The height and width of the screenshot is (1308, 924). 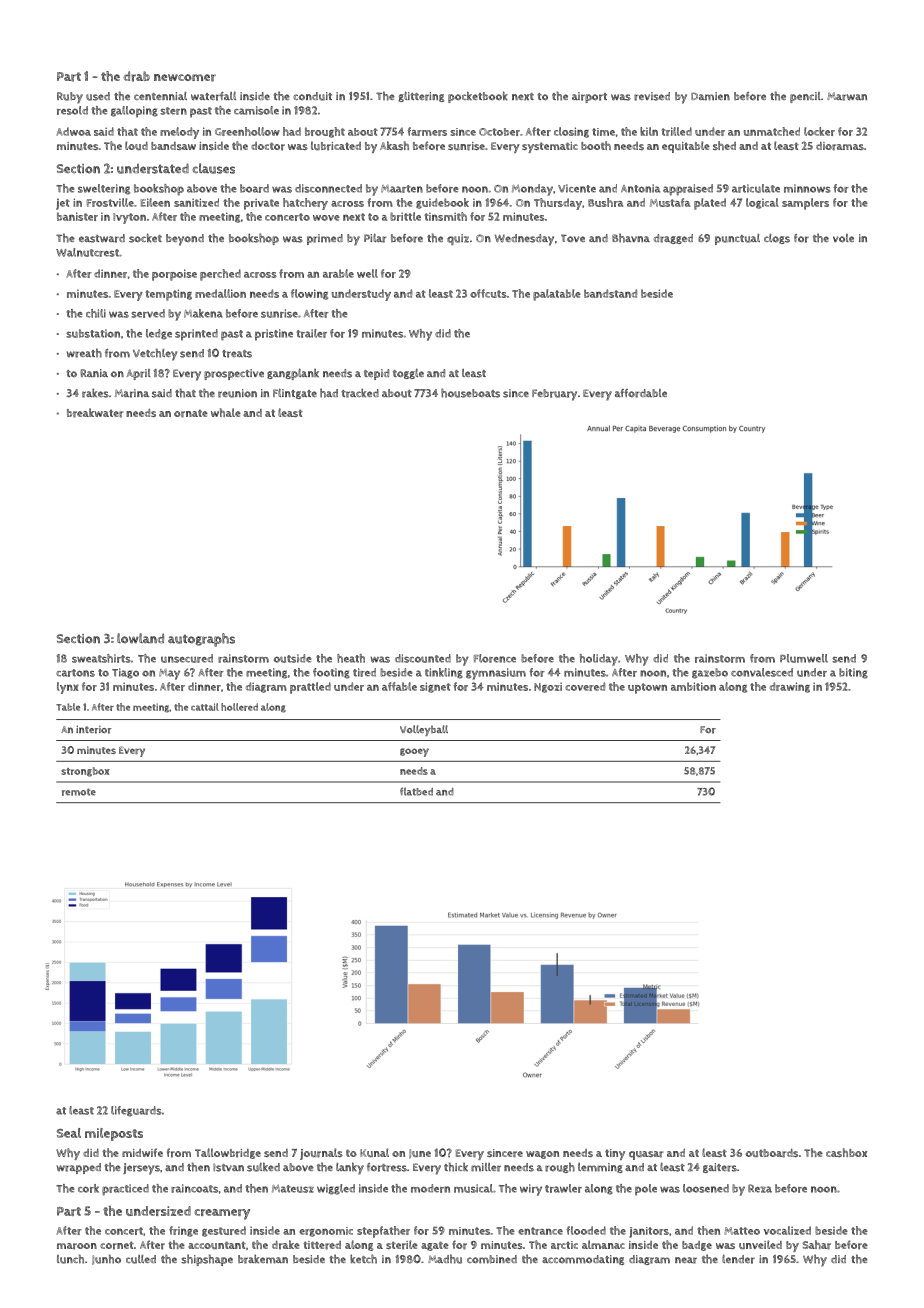 I want to click on flatbed, so click(x=416, y=791).
